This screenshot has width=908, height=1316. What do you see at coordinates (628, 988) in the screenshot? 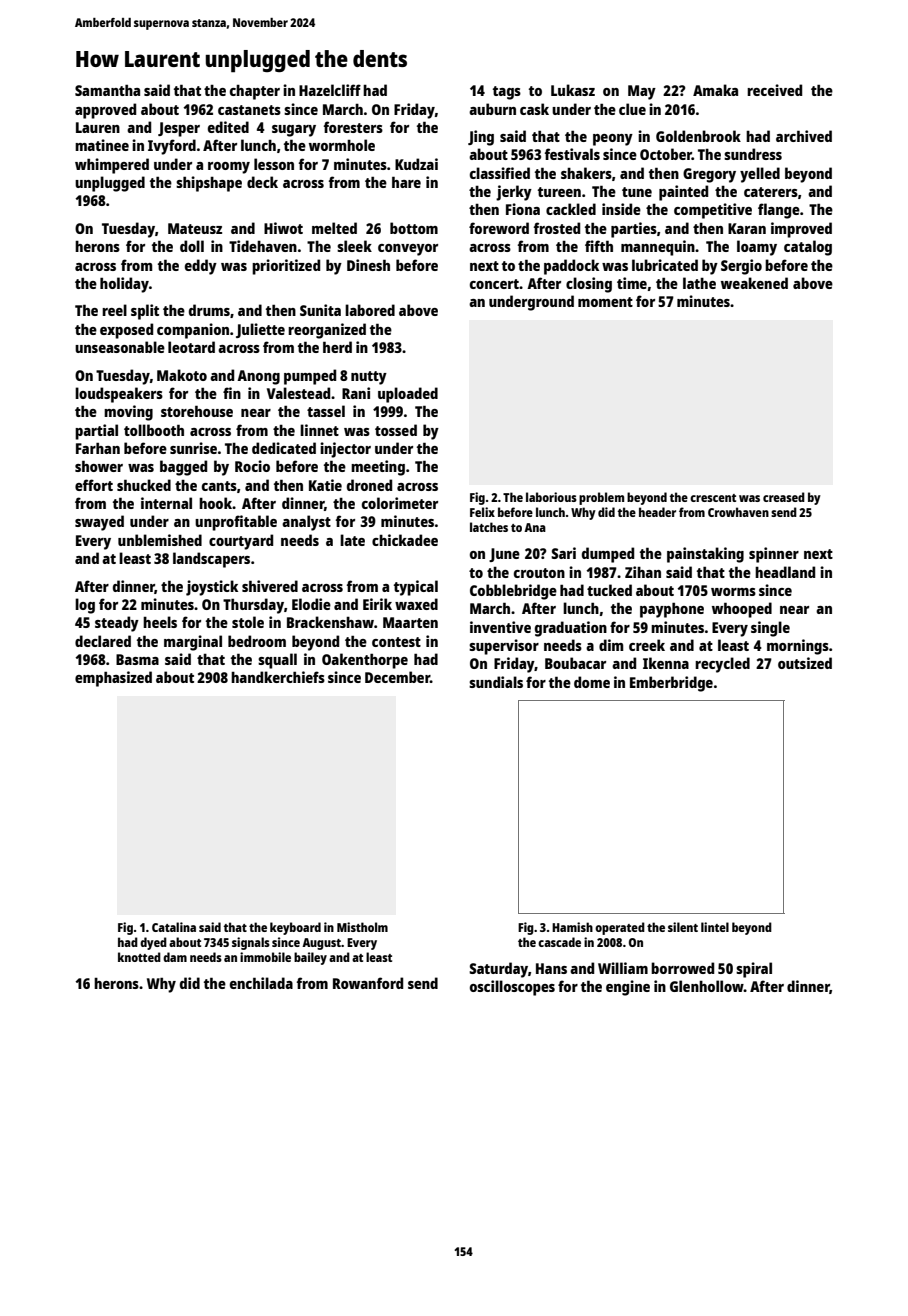
I see `engine` at bounding box center [628, 988].
